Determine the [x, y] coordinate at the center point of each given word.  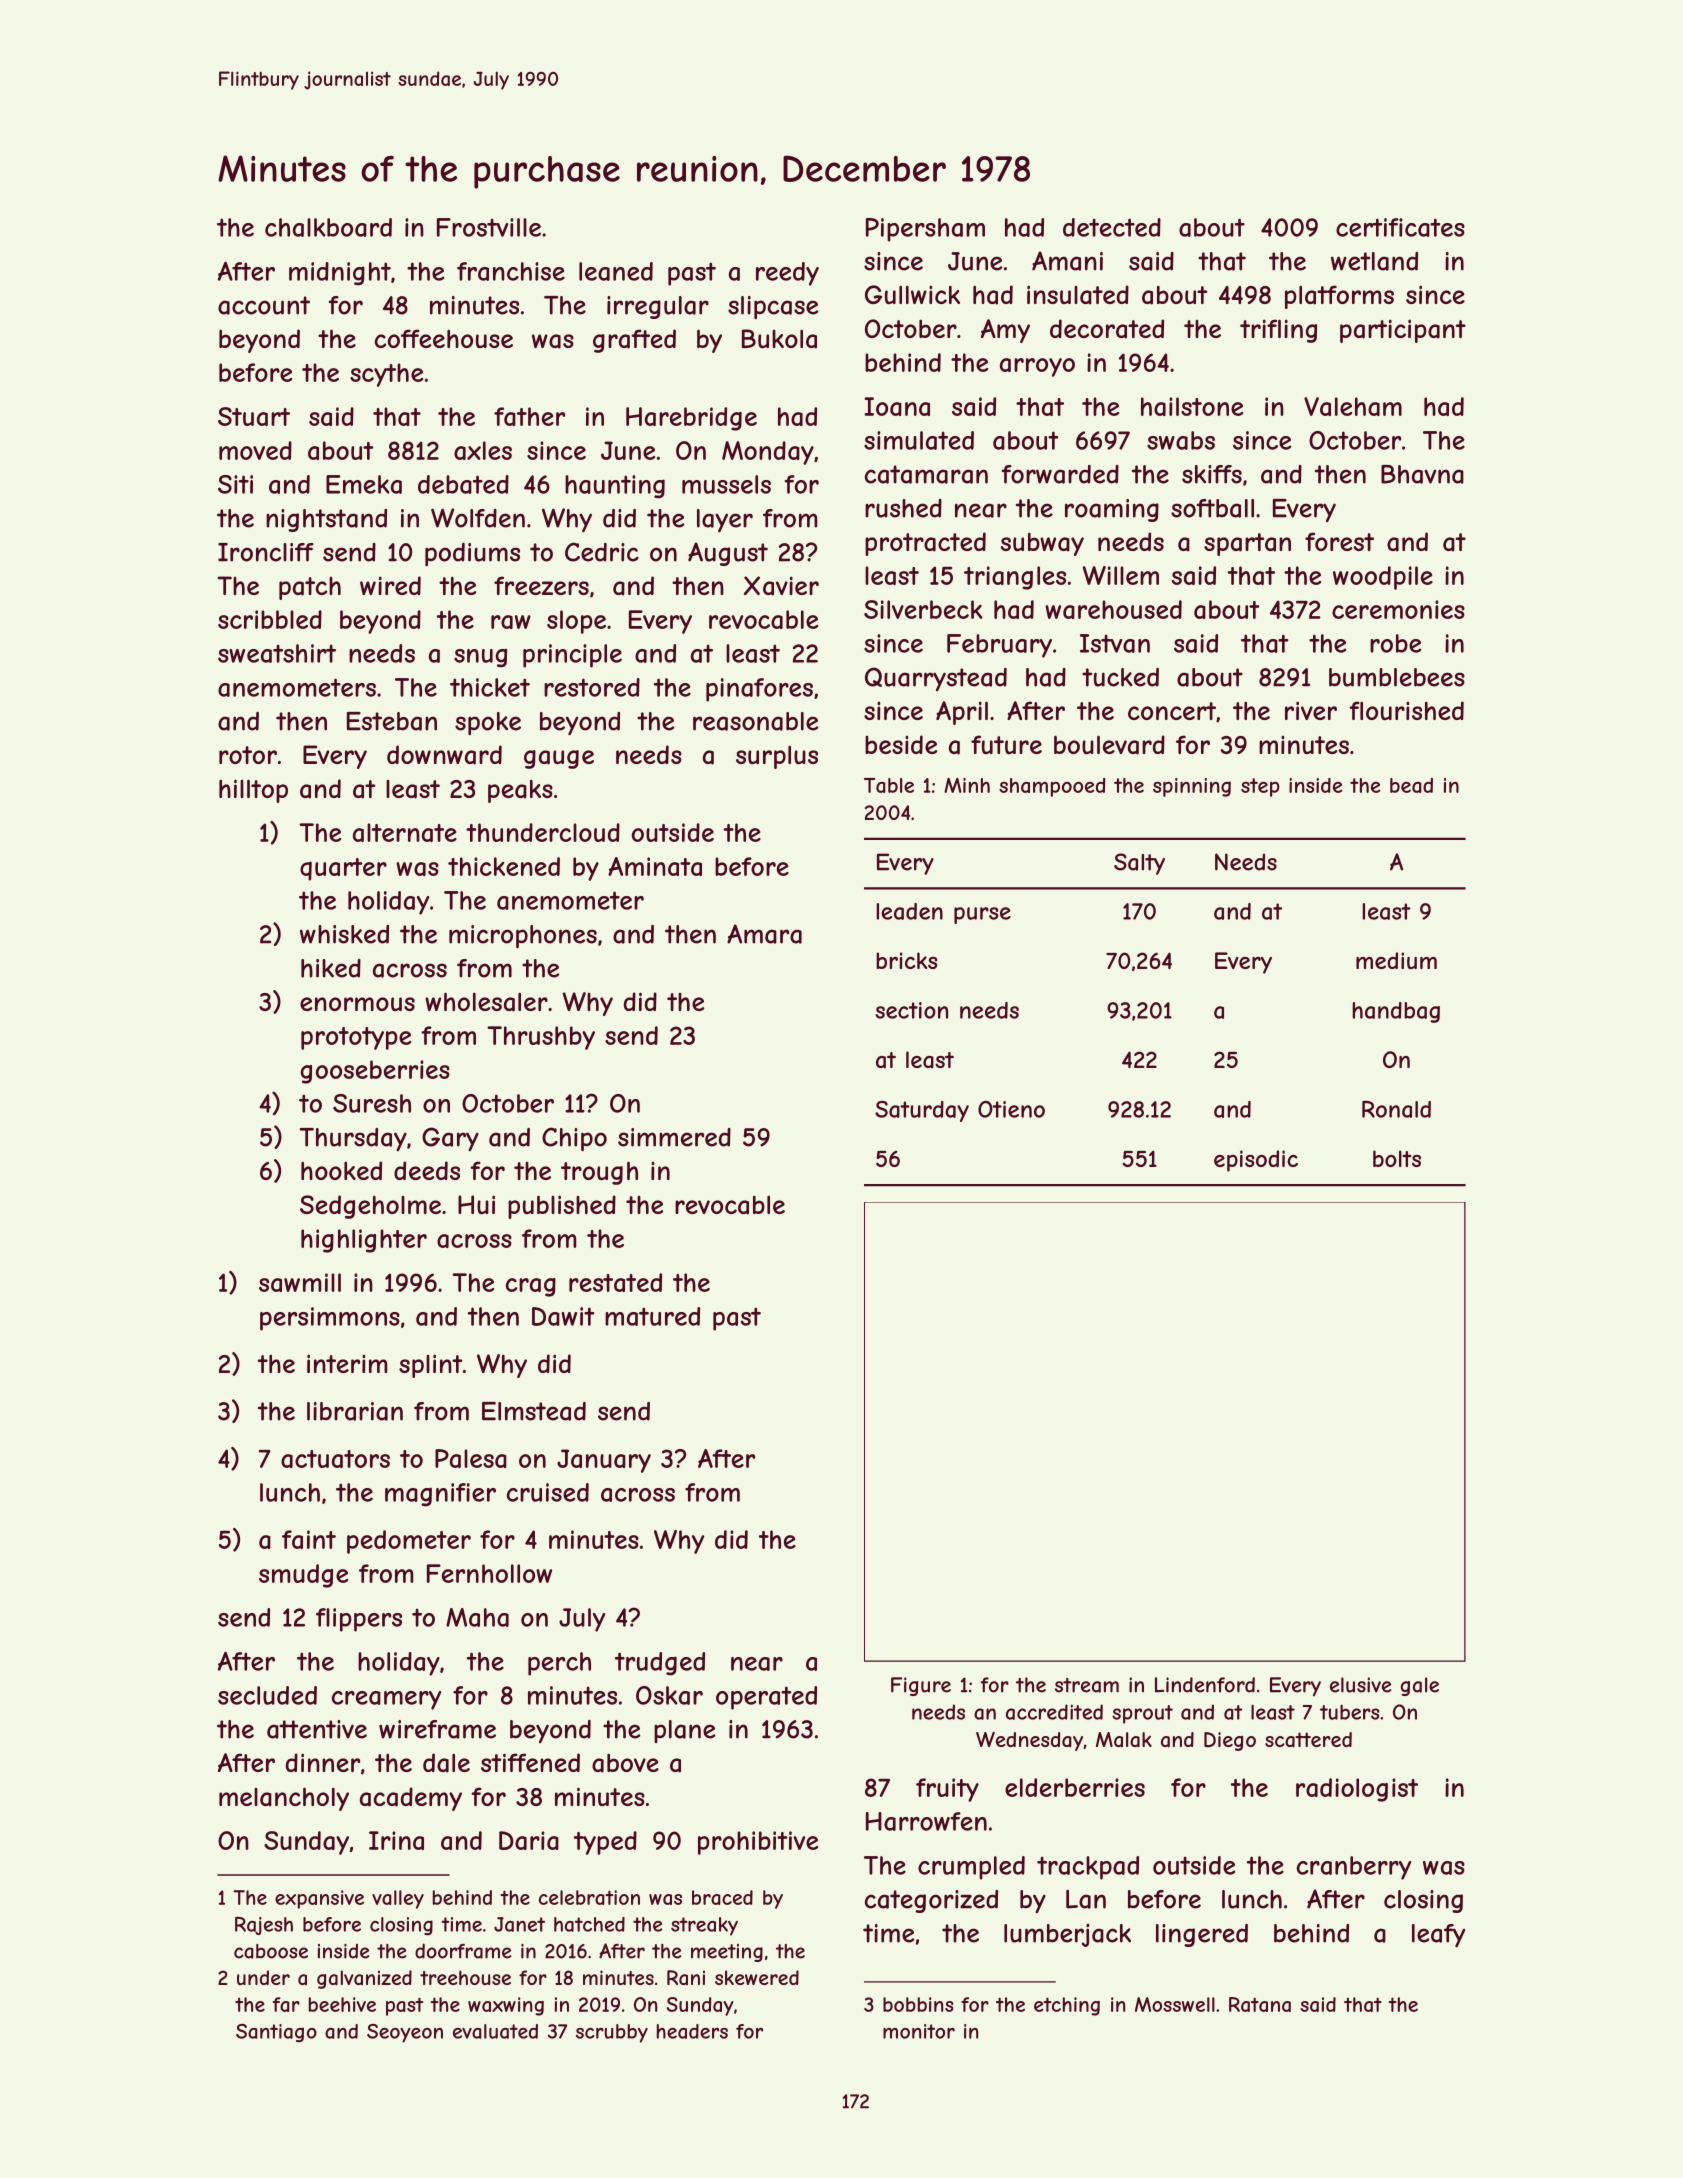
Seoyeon [405, 2033]
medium [1396, 960]
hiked [331, 968]
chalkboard [328, 227]
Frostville [489, 227]
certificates [1400, 227]
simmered [674, 1137]
